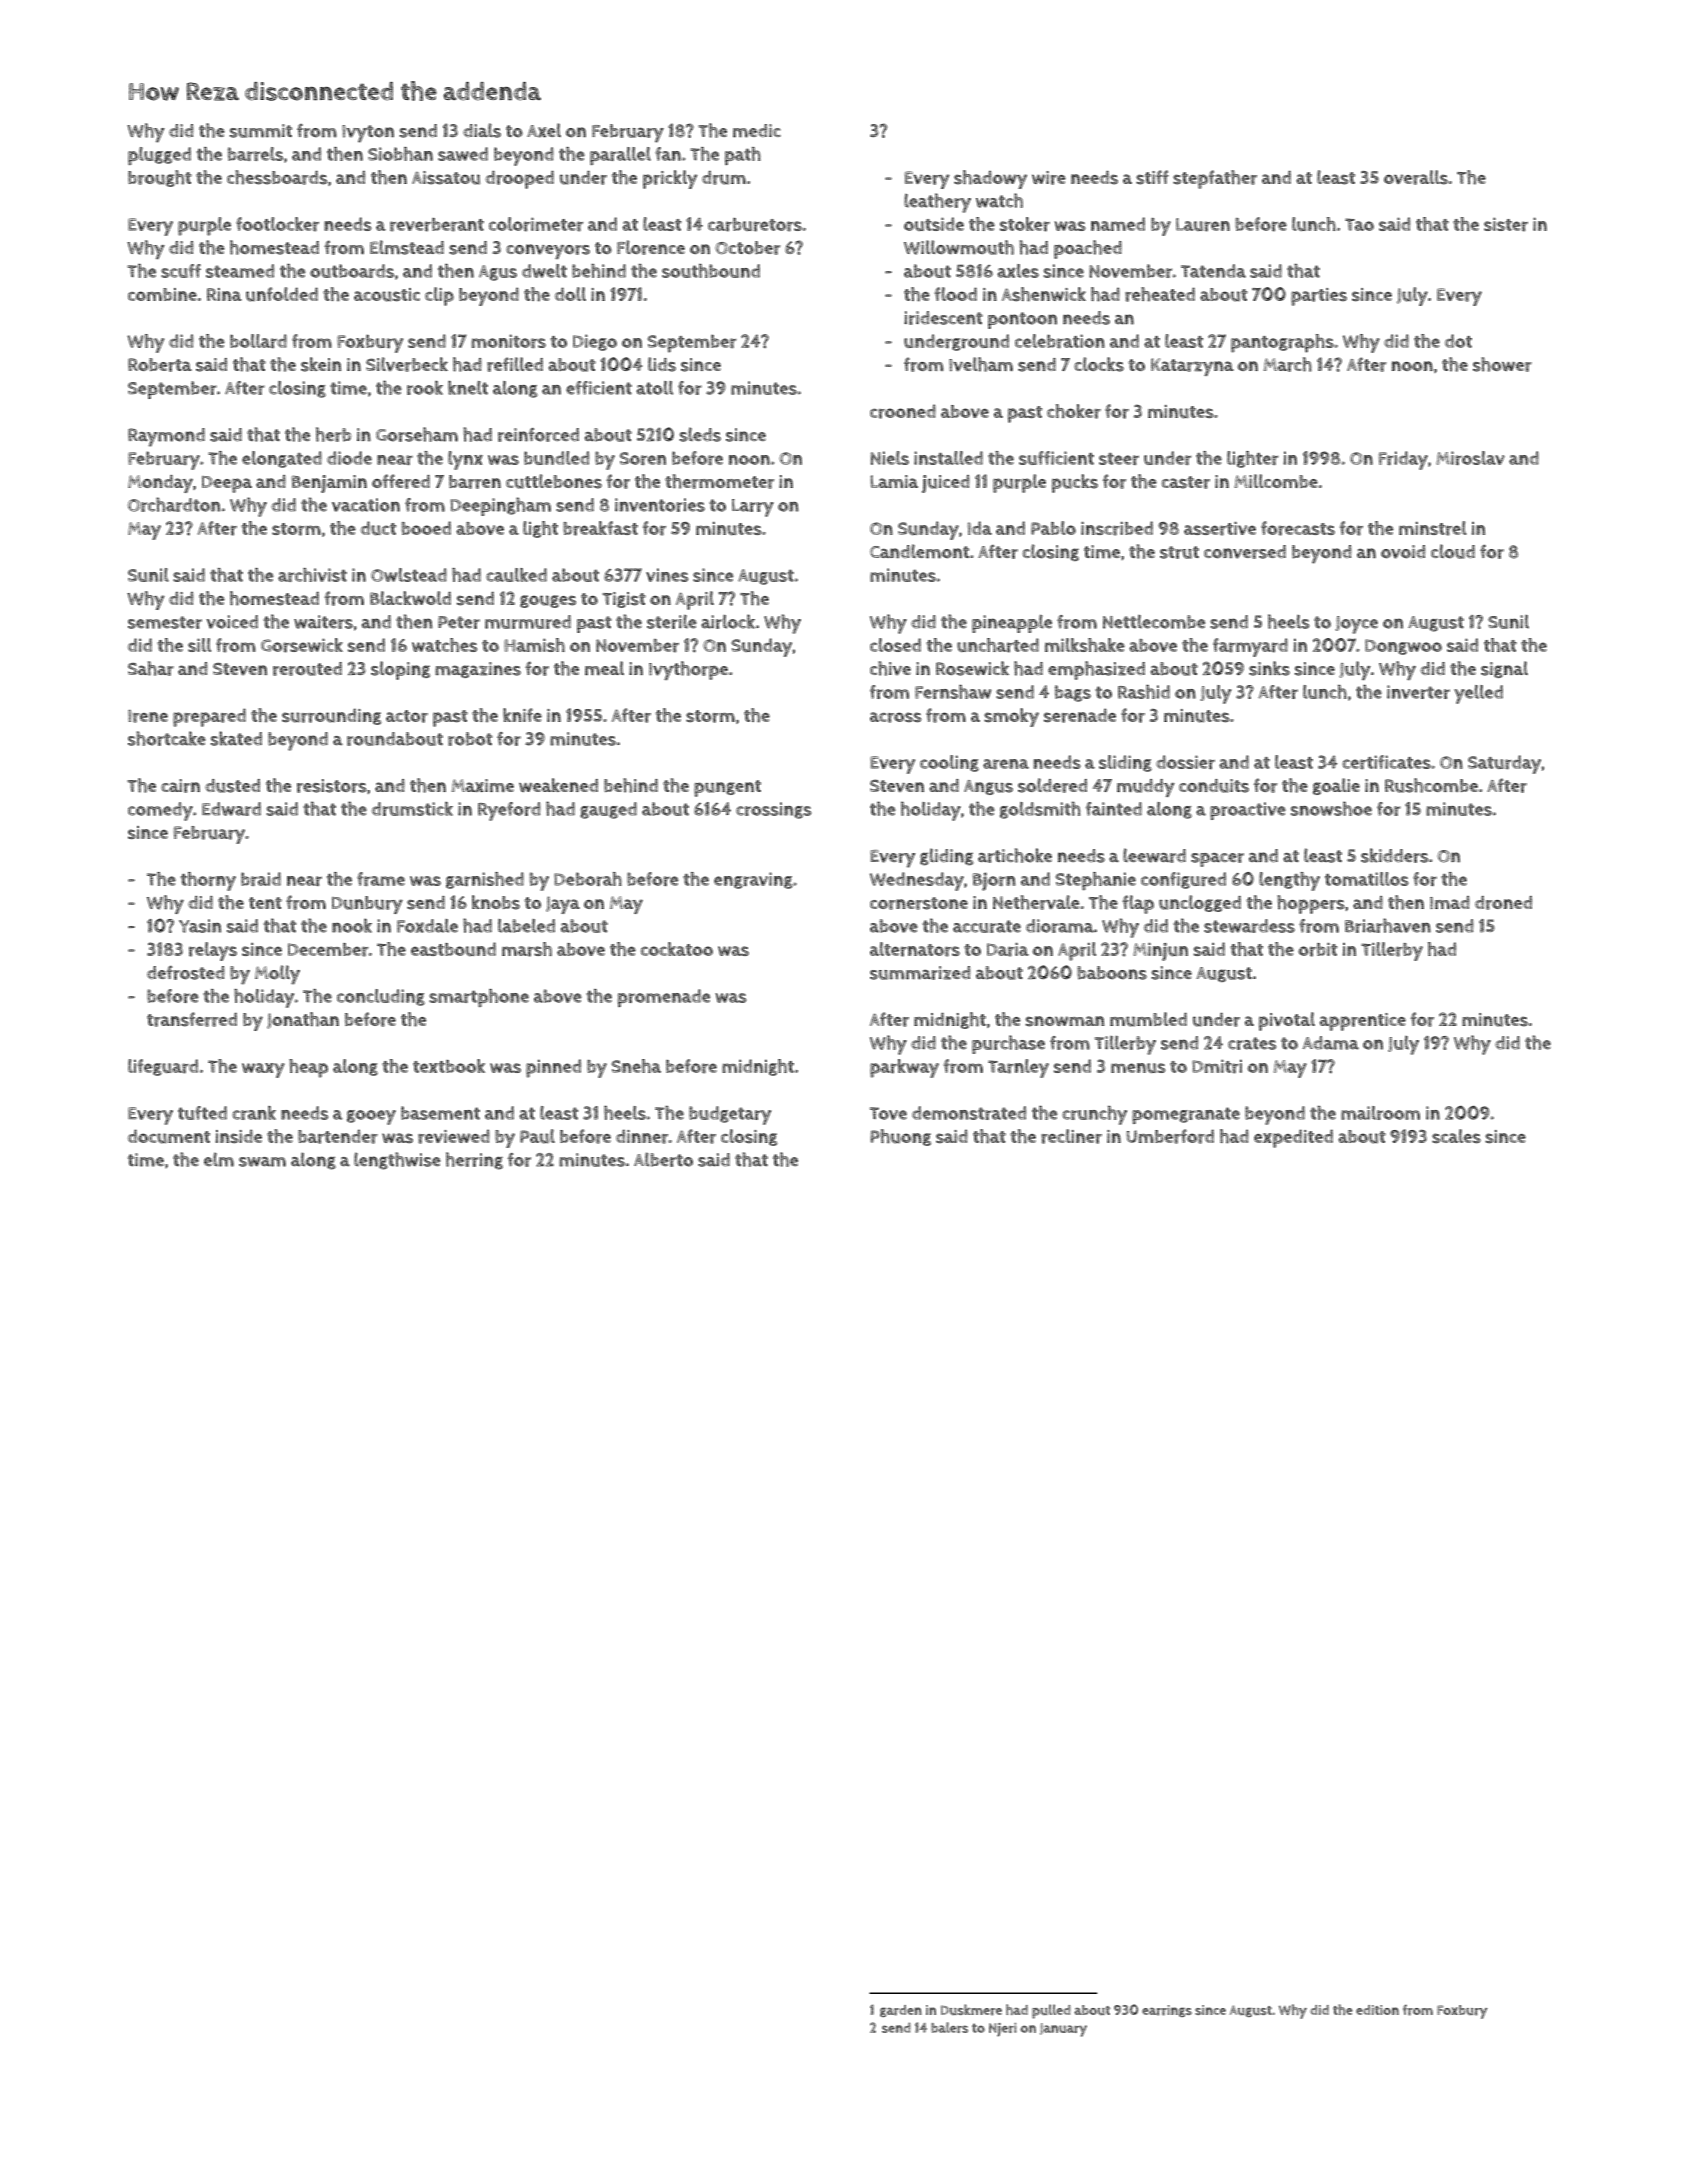 The width and height of the image is (1683, 2178). I want to click on scales, so click(1456, 1136).
